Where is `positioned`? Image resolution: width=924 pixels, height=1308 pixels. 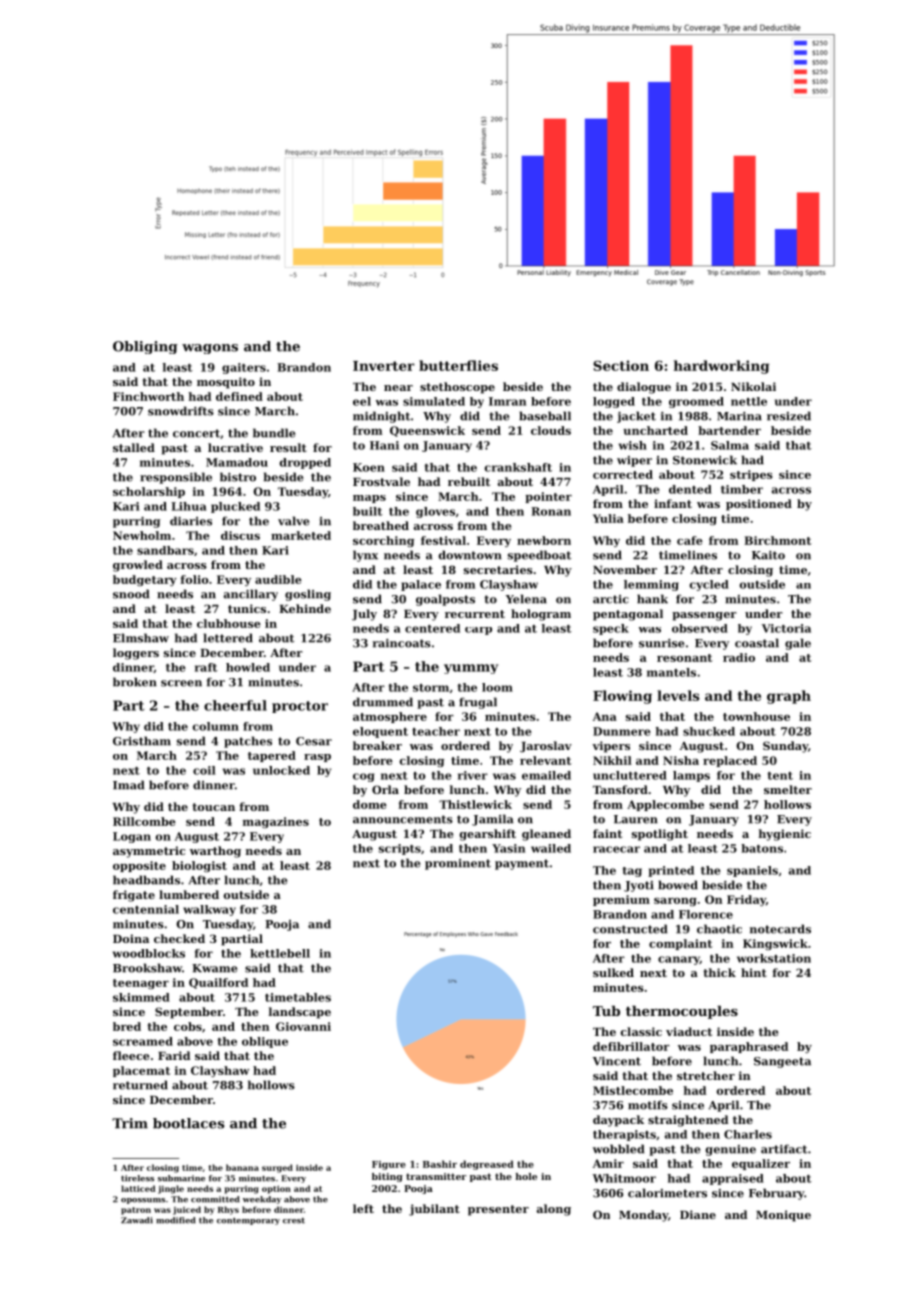 positioned is located at coordinates (759, 505).
